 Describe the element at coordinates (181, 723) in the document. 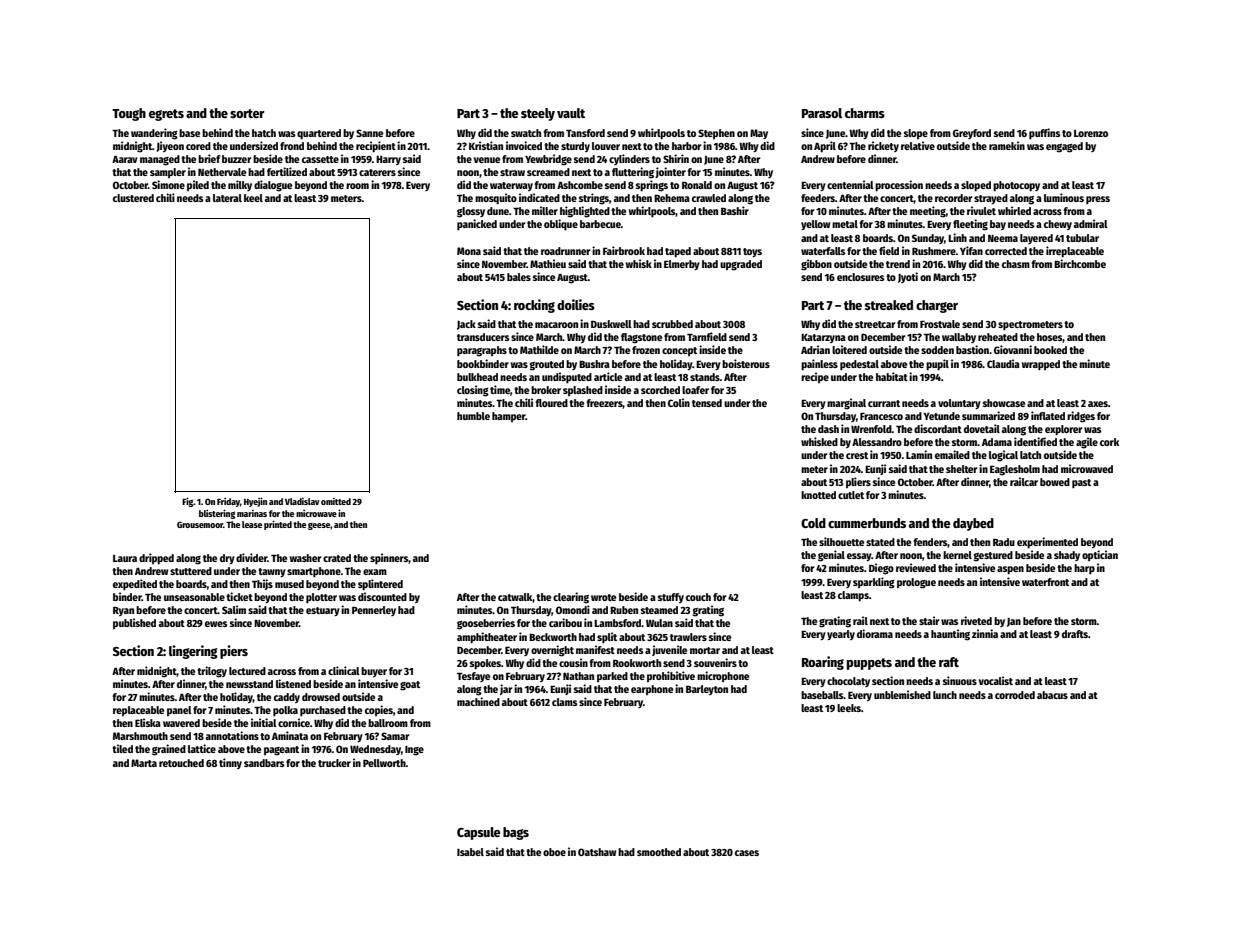

I see `wavered` at that location.
